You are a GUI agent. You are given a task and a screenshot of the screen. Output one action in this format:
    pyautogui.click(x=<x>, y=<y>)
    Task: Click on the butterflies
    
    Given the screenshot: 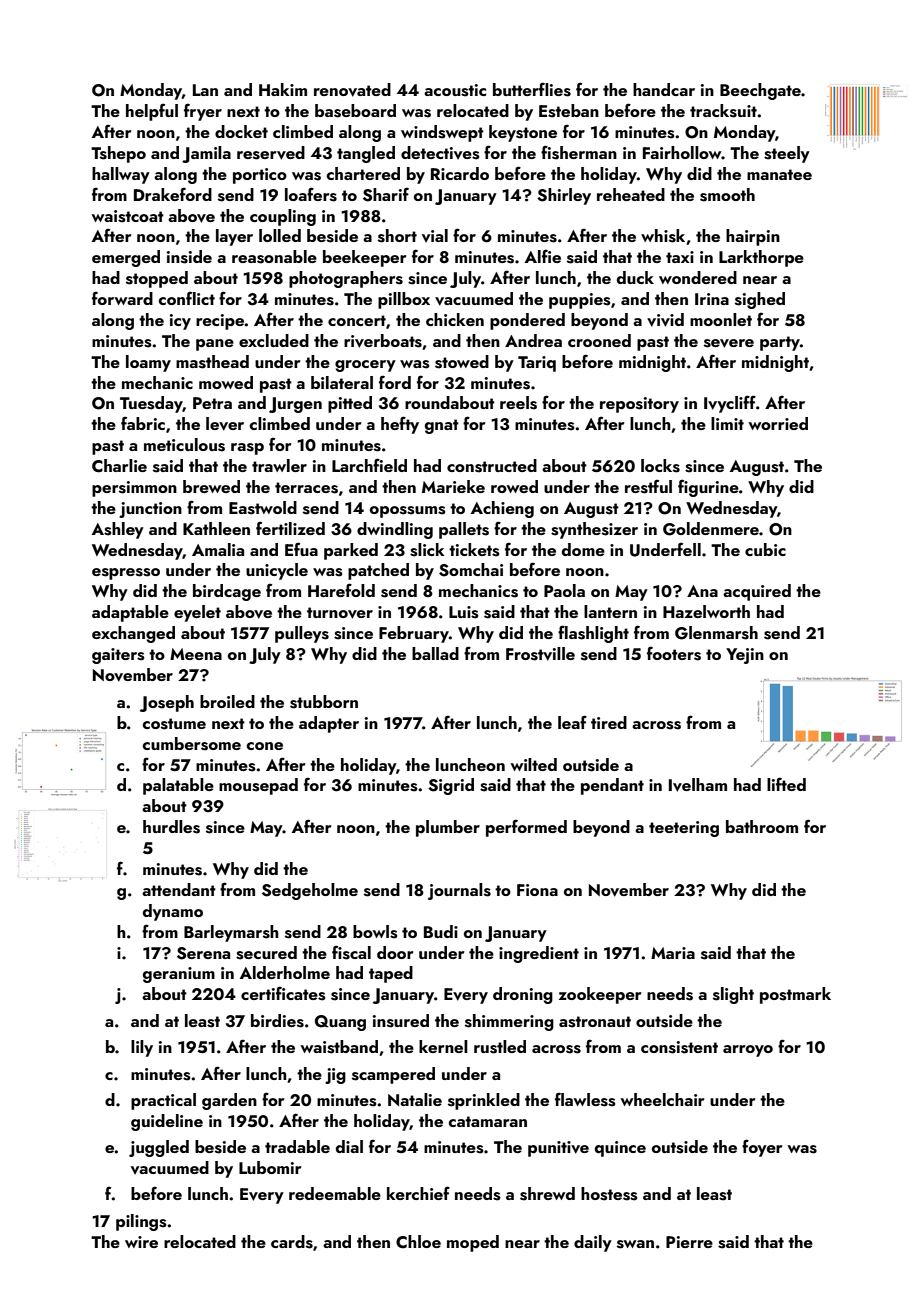 What is the action you would take?
    pyautogui.click(x=532, y=89)
